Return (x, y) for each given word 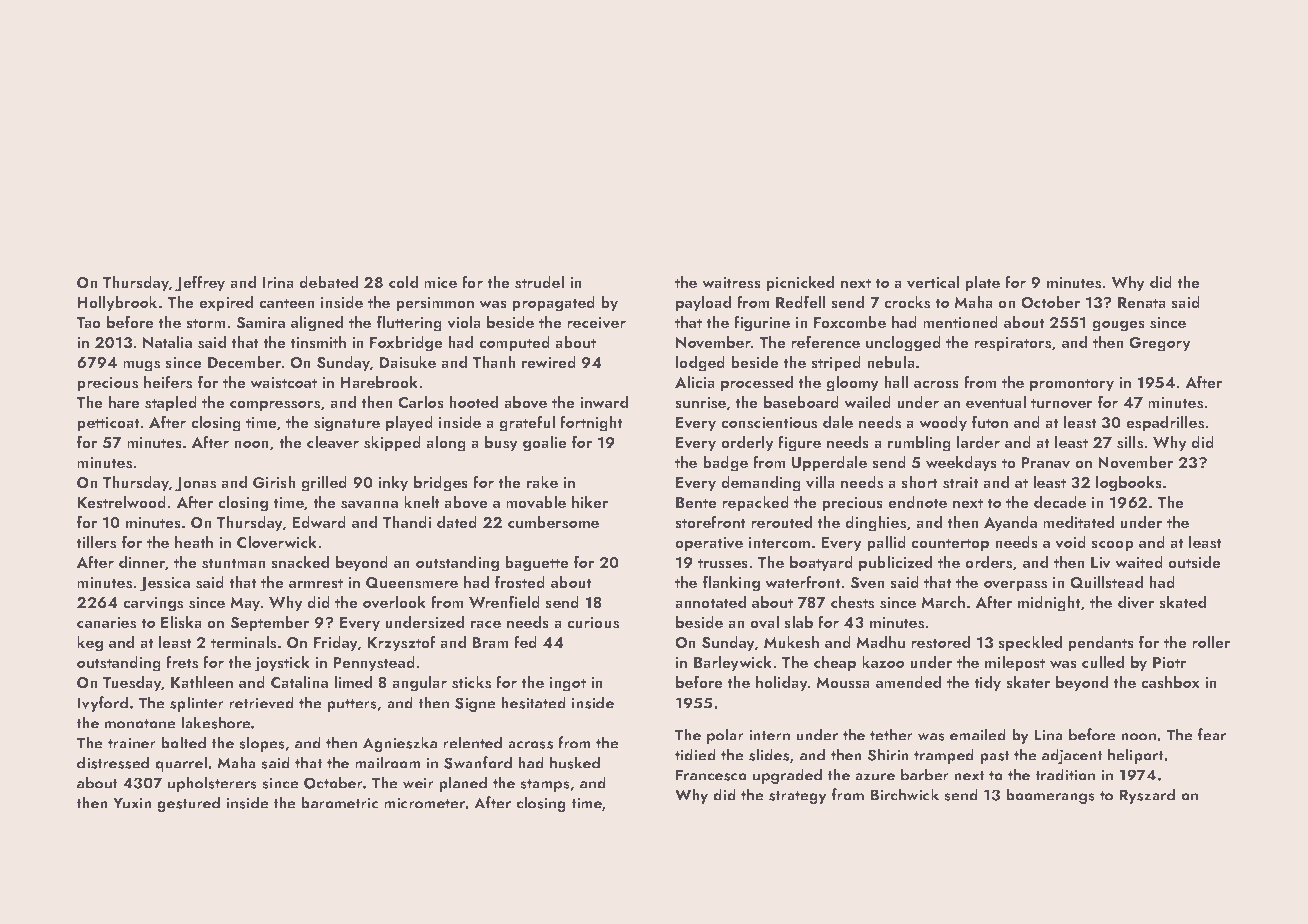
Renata (1142, 302)
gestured (188, 804)
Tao (88, 322)
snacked (300, 562)
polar (725, 736)
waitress (731, 283)
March (943, 602)
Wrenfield (504, 602)
